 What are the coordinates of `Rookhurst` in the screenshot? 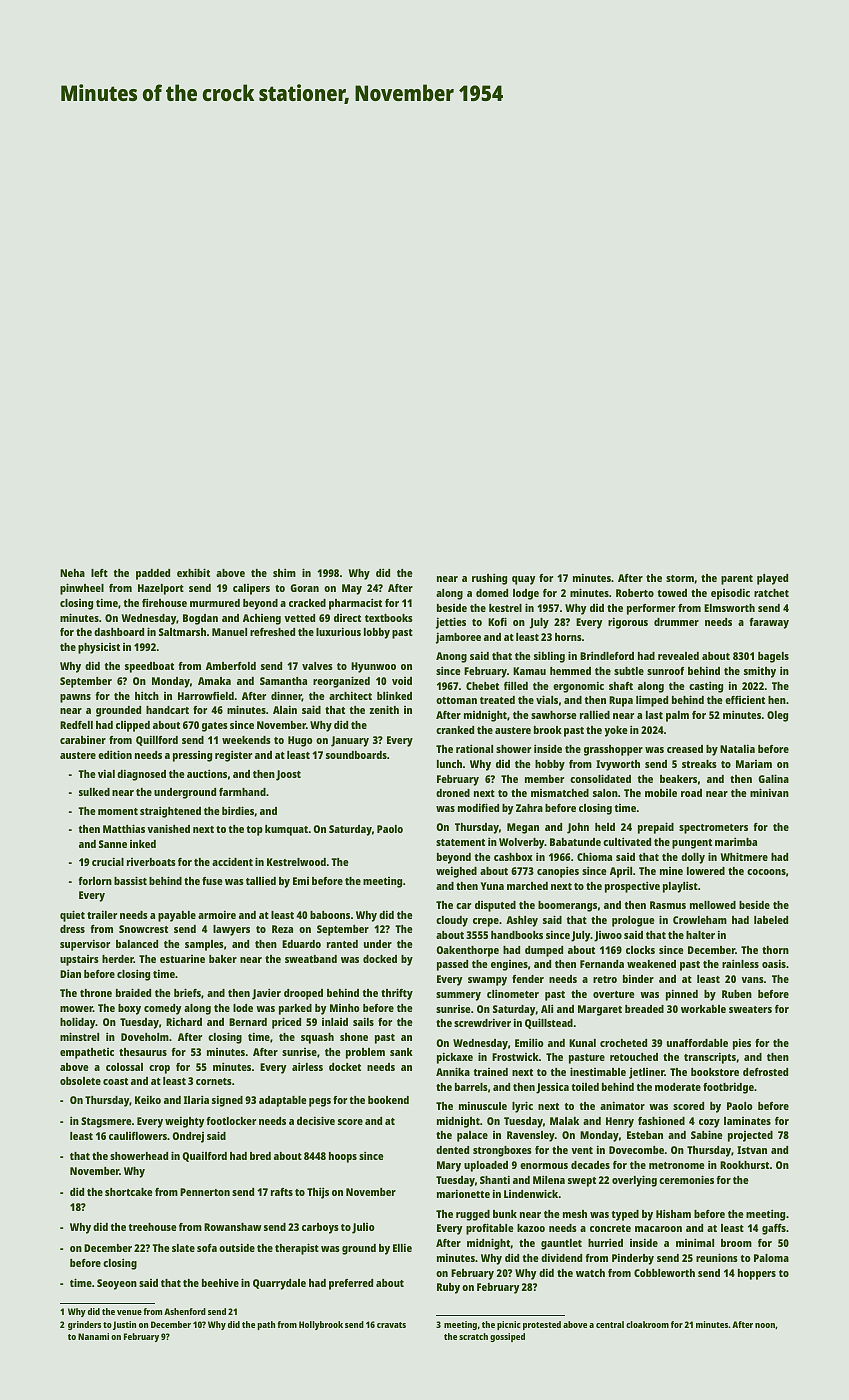 It's located at (744, 1165).
